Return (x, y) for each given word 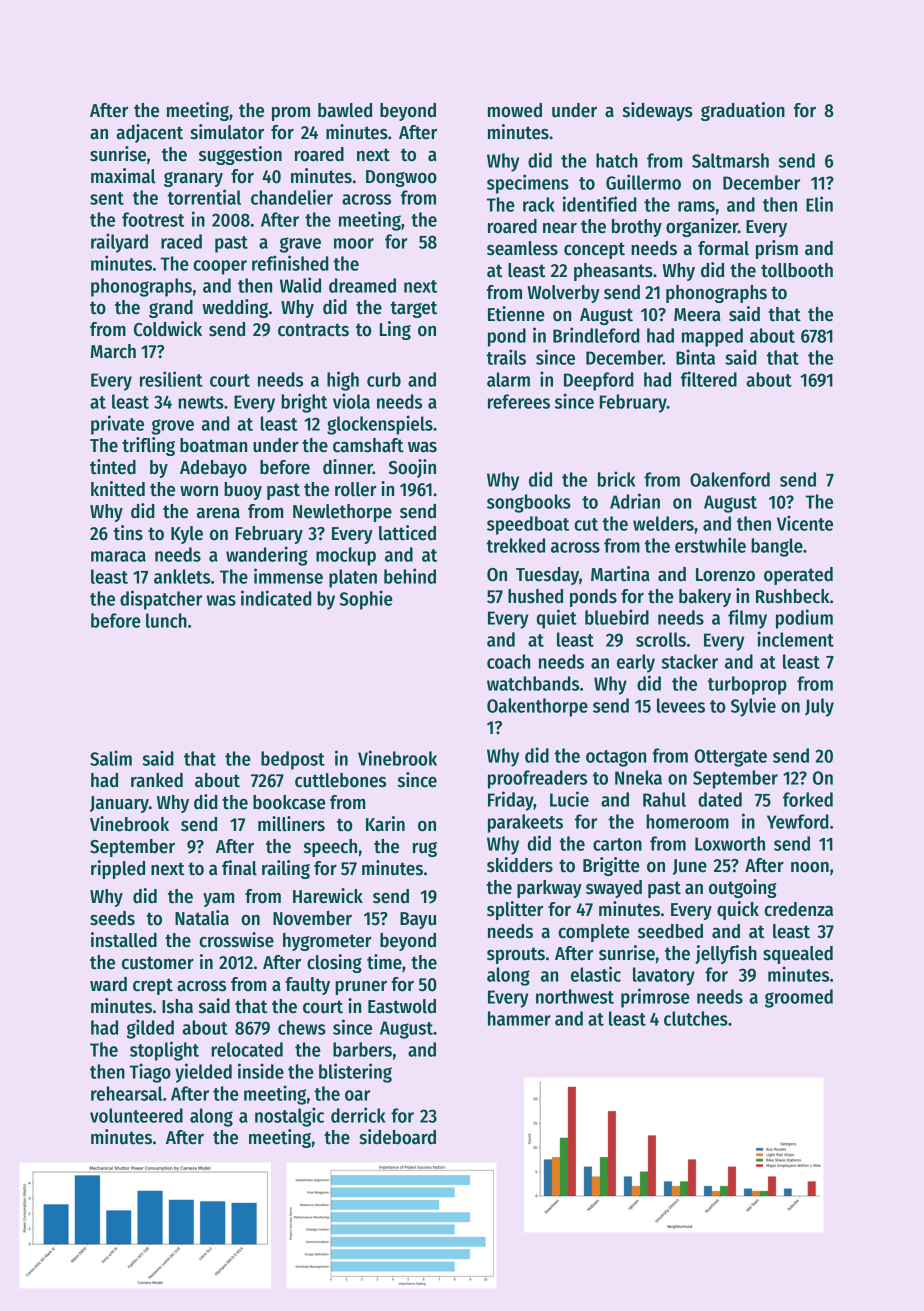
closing (334, 963)
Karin (385, 824)
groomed (799, 998)
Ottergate (730, 758)
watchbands (533, 683)
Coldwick (168, 329)
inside (261, 1071)
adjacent (149, 133)
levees (681, 705)
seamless (522, 248)
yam (218, 900)
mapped (712, 337)
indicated (276, 598)
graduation (743, 111)
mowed (515, 110)
